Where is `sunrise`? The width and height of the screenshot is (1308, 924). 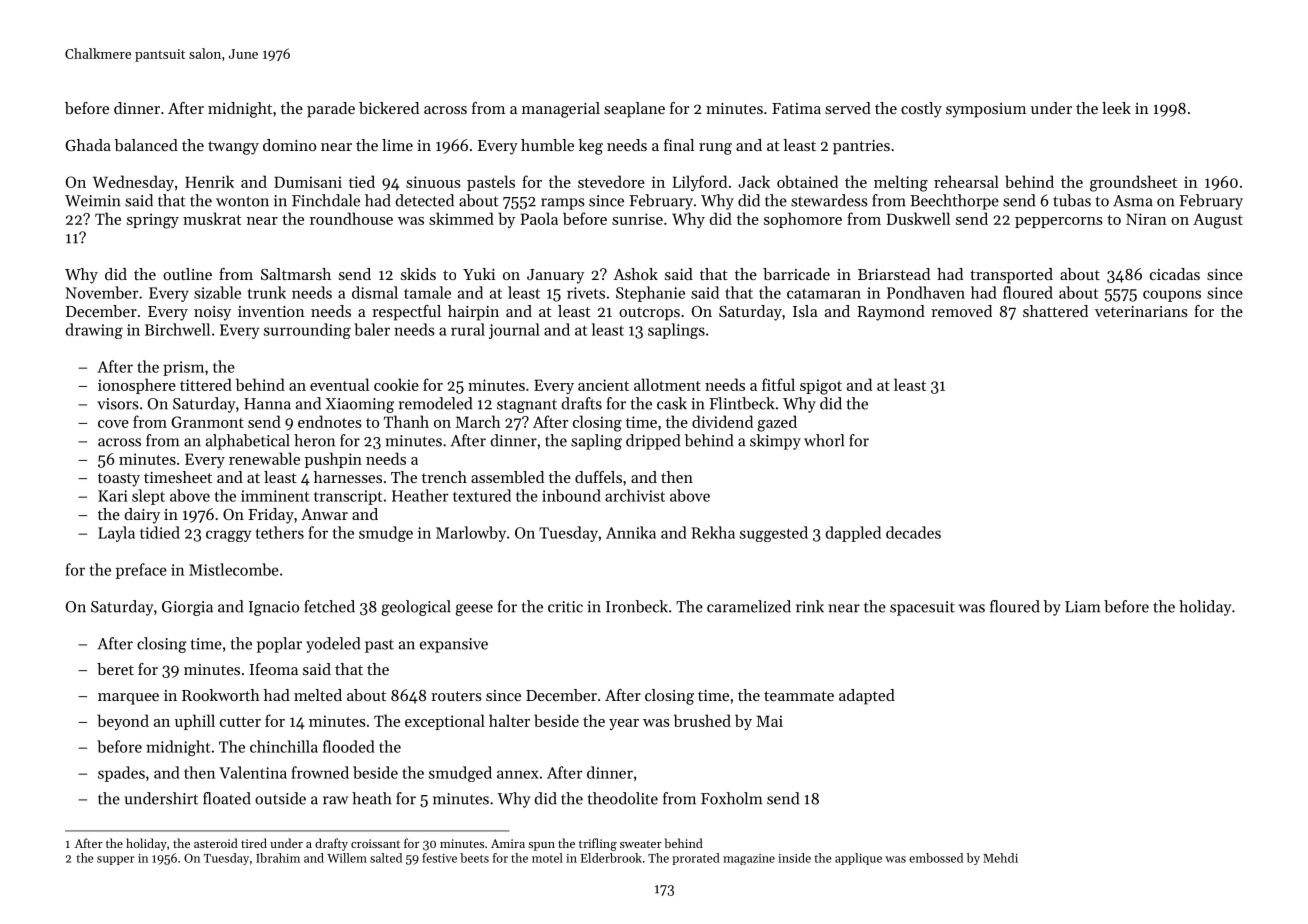 sunrise is located at coordinates (637, 219).
